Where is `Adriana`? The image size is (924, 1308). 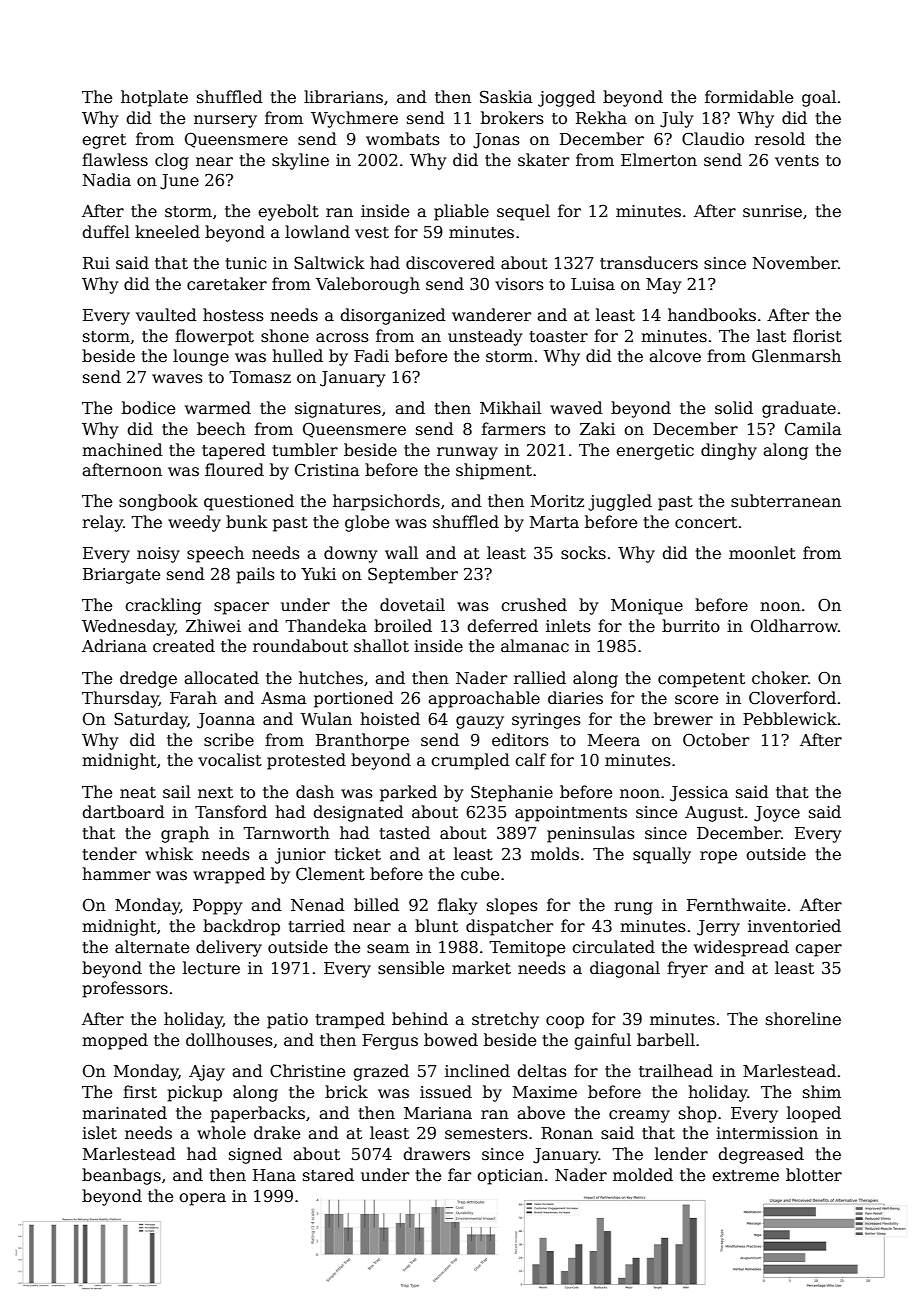 Adriana is located at coordinates (114, 645).
